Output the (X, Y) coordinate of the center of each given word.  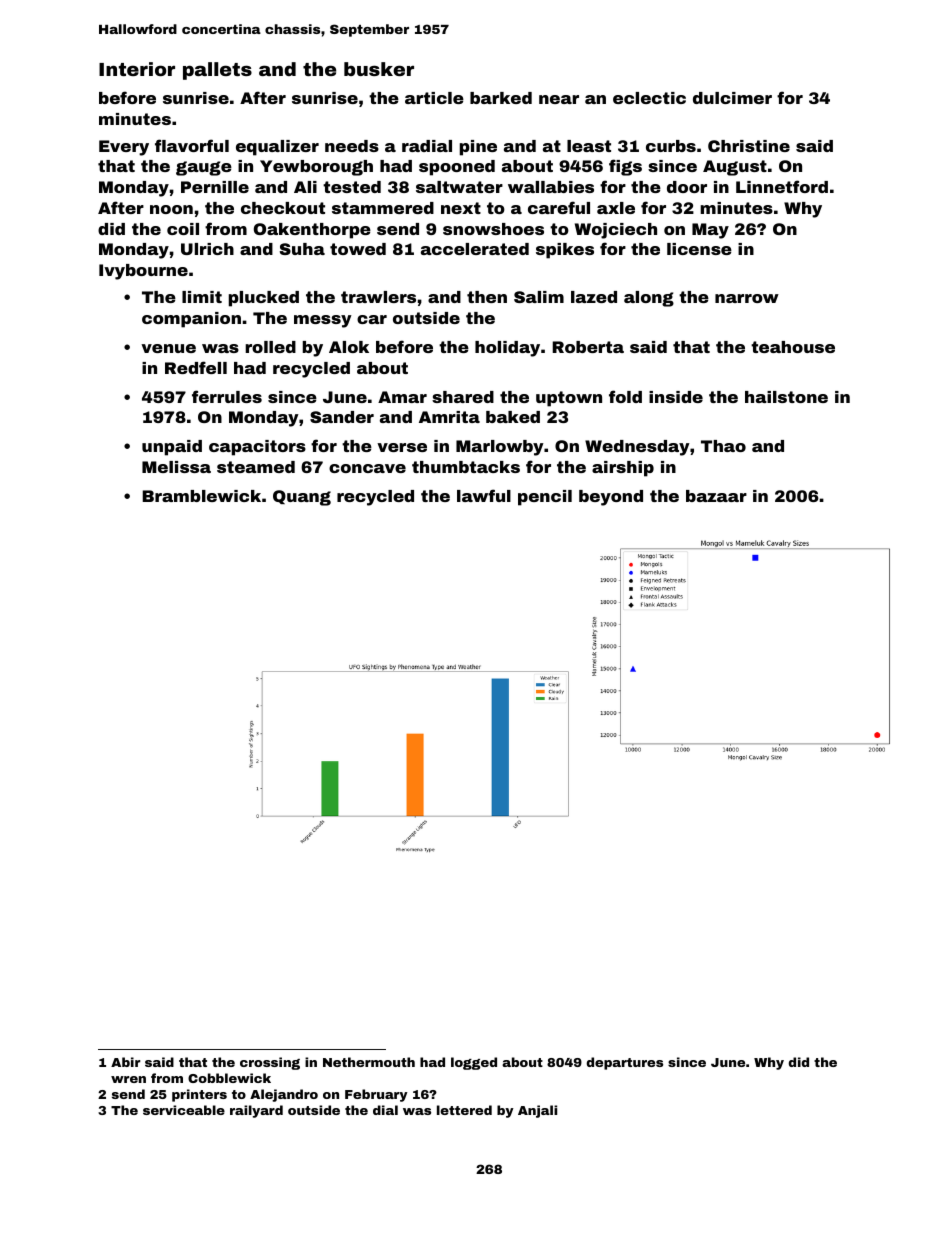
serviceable (184, 1110)
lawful (484, 495)
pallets (217, 71)
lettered (464, 1110)
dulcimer (732, 98)
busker (379, 69)
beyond (611, 498)
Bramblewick (201, 496)
